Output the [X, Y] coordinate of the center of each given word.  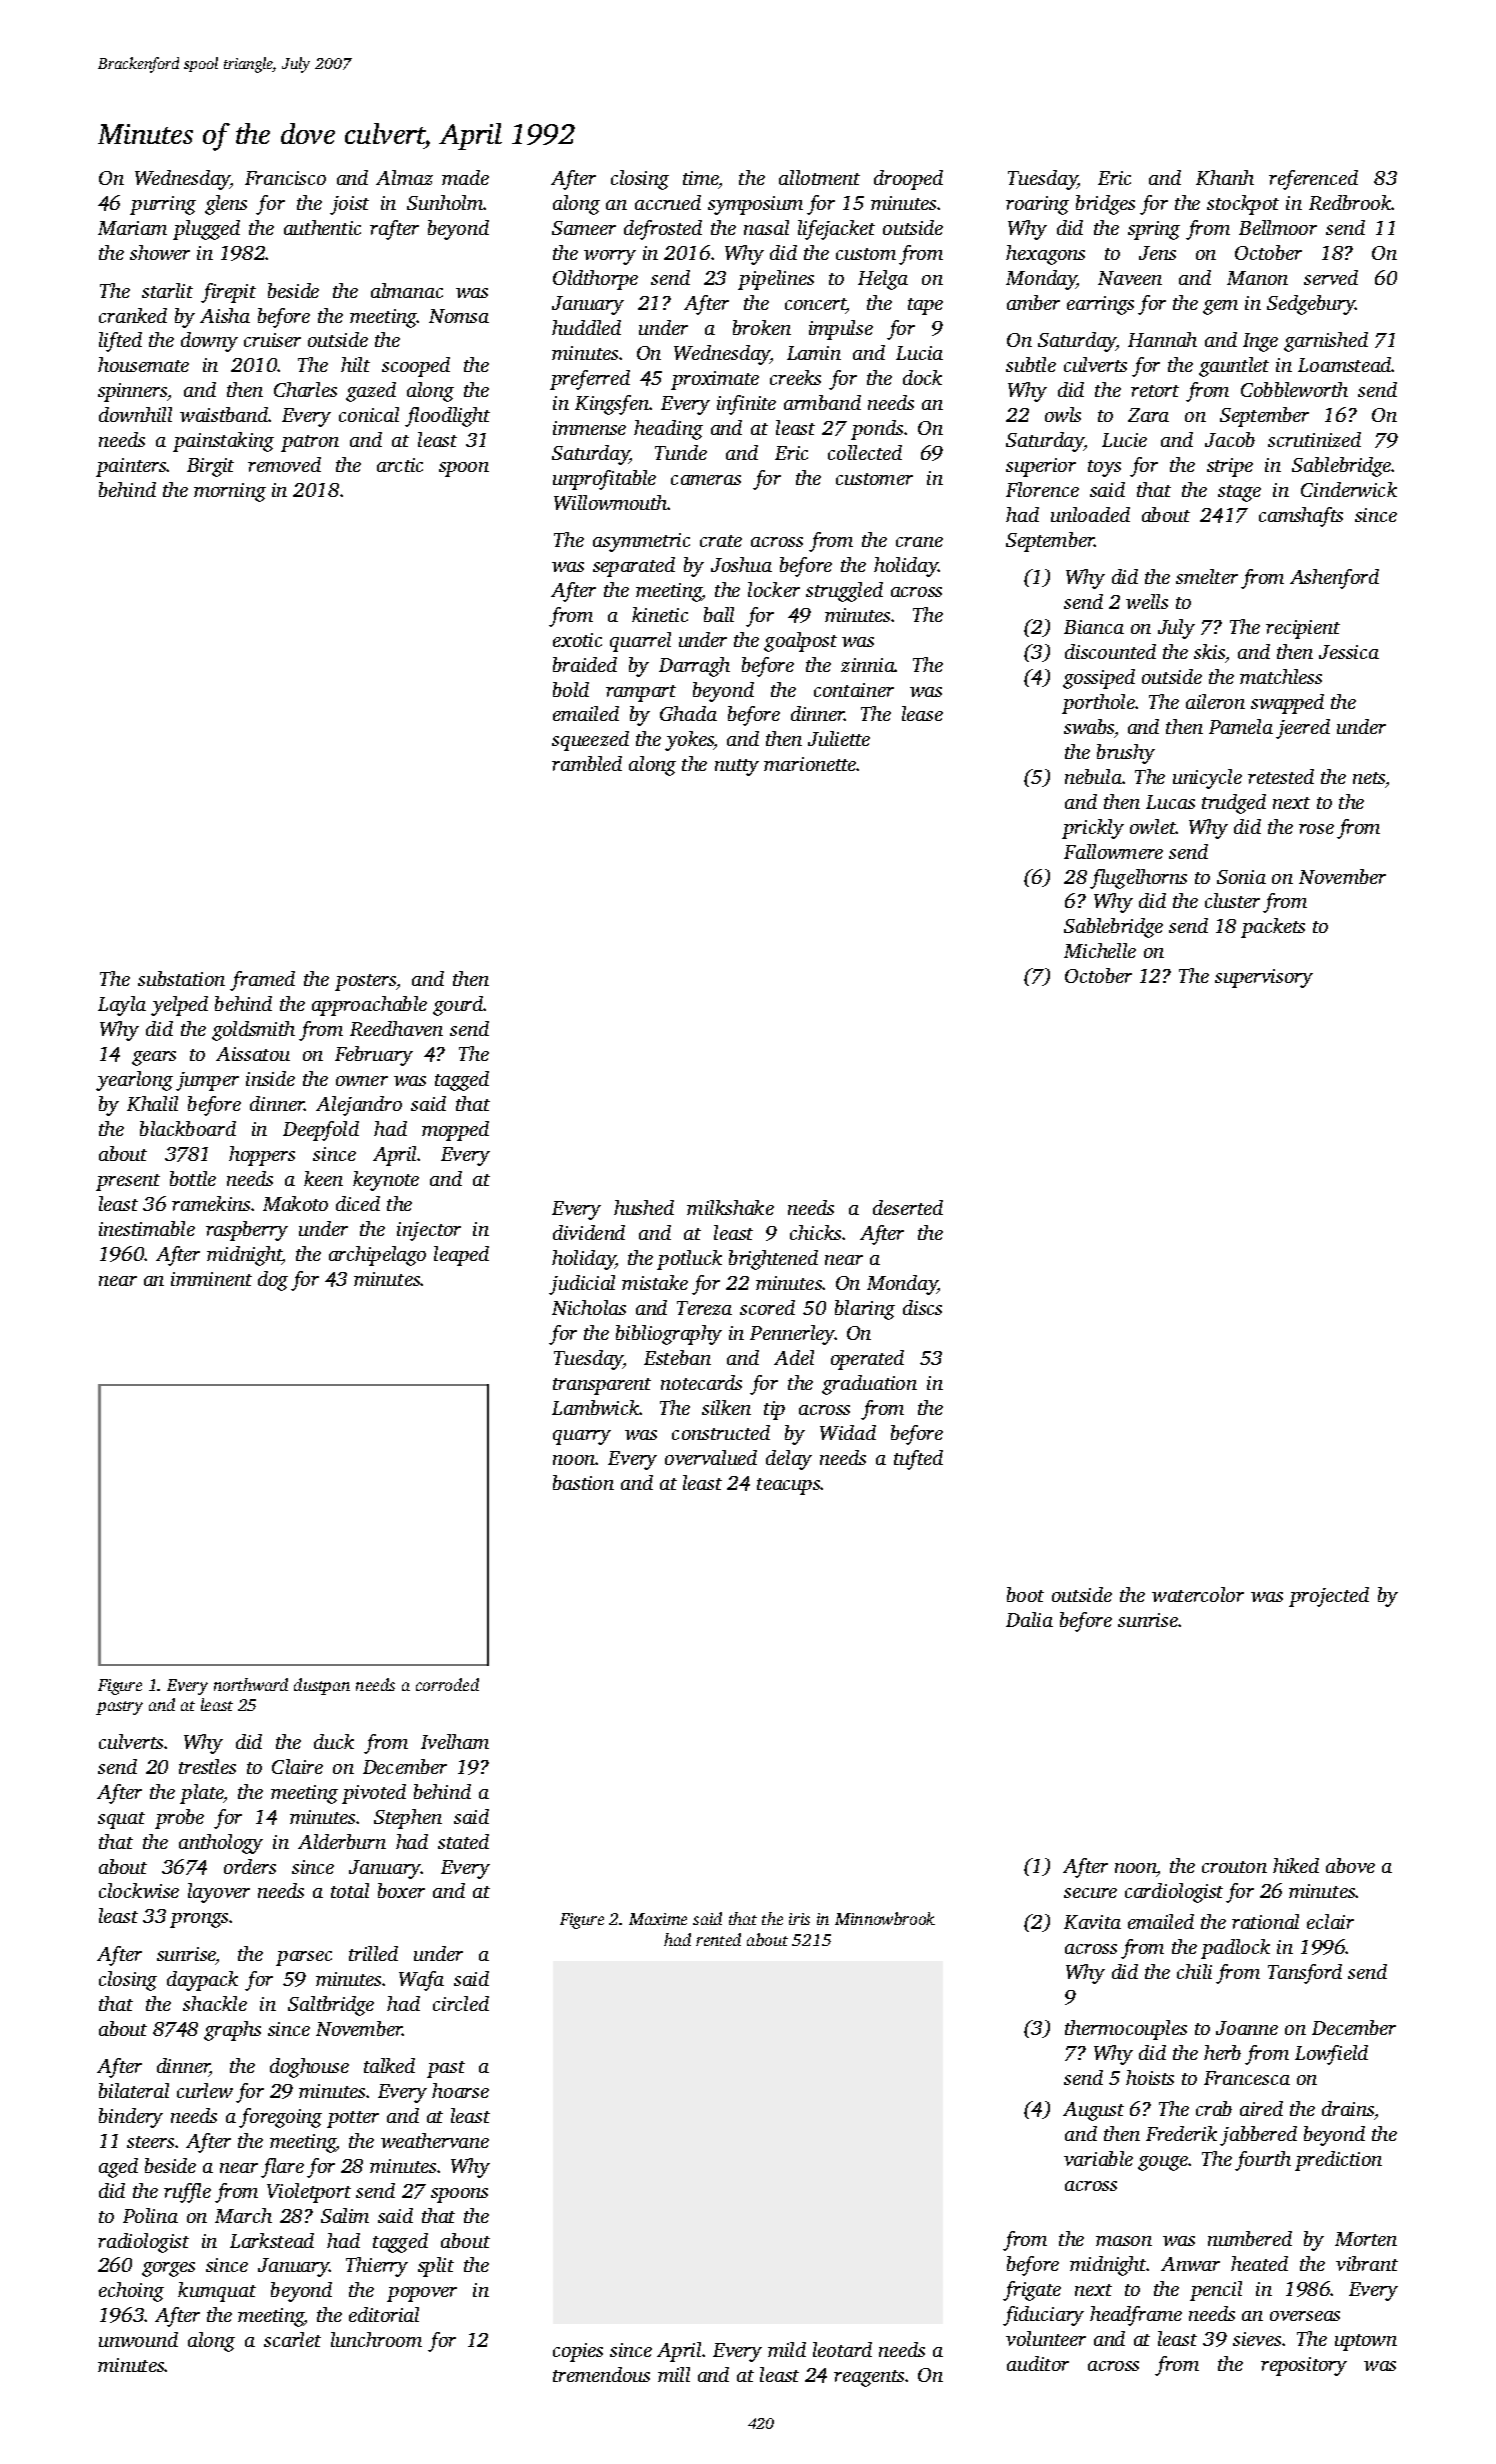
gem [1220, 307]
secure [1090, 1893]
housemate [143, 364]
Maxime [658, 1919]
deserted [908, 1207]
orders [250, 1866]
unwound [138, 2339]
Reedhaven [396, 1028]
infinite [746, 405]
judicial [582, 1285]
